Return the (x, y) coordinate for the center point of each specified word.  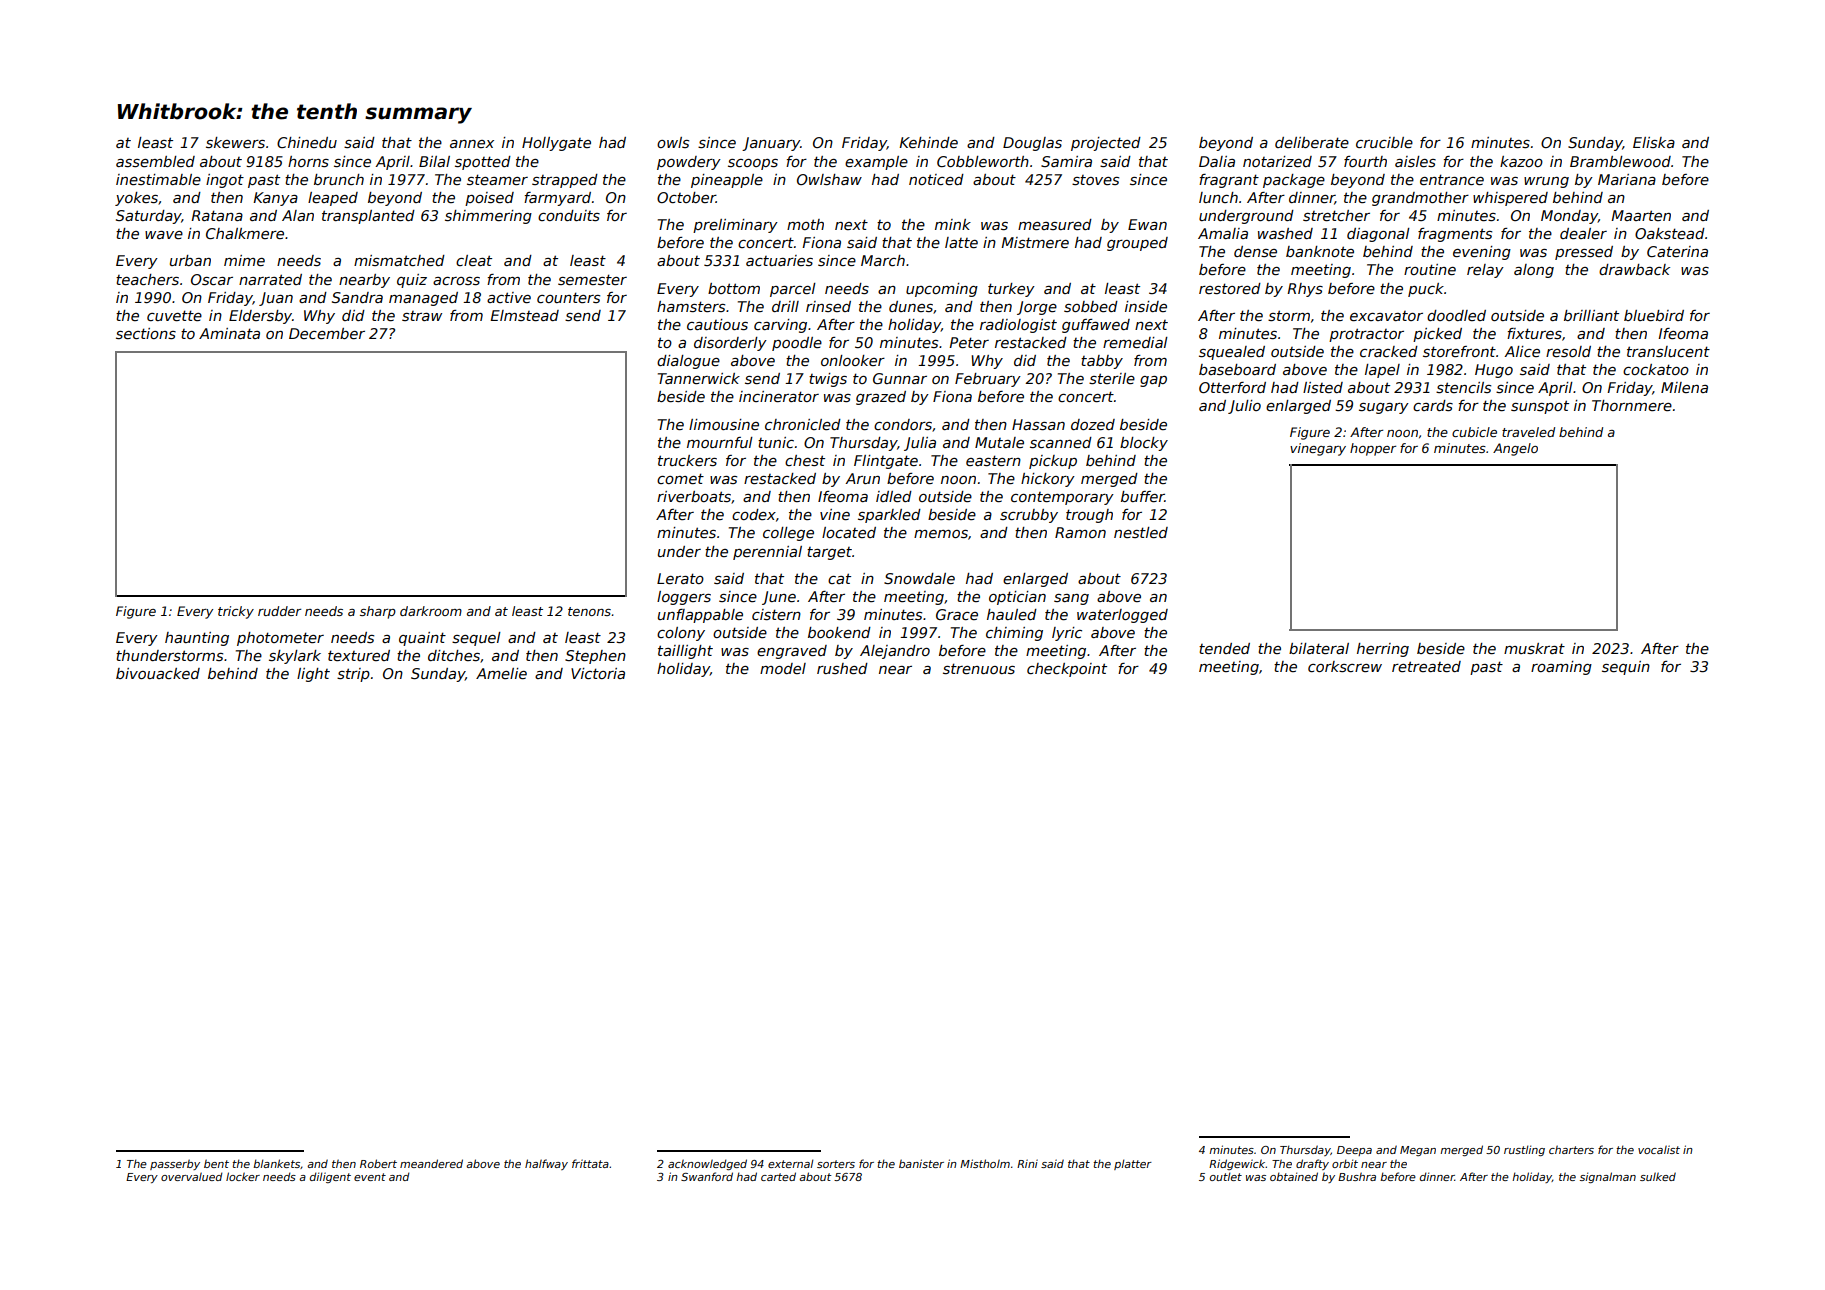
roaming (1561, 668)
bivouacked (158, 673)
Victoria (598, 673)
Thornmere (1632, 405)
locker (243, 1176)
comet (680, 478)
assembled (155, 161)
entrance (1452, 179)
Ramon (1080, 532)
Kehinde (928, 142)
